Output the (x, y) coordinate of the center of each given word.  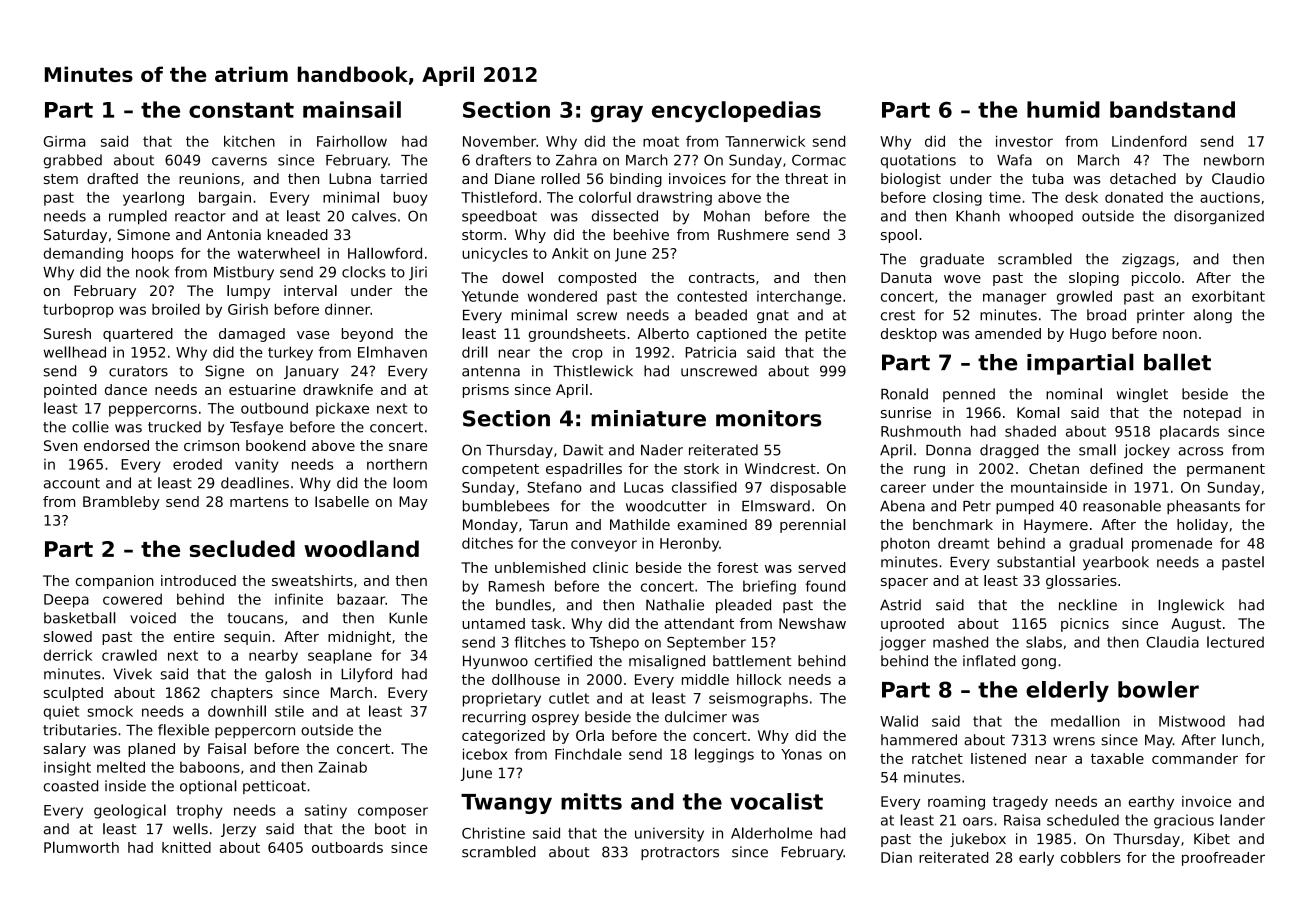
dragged (1009, 451)
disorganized (1219, 217)
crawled (129, 655)
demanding (83, 255)
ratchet (937, 758)
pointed (70, 391)
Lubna (350, 178)
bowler (1158, 689)
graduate (952, 260)
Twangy (506, 804)
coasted (71, 786)
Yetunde (490, 296)
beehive (641, 234)
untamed (493, 623)
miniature (648, 418)
